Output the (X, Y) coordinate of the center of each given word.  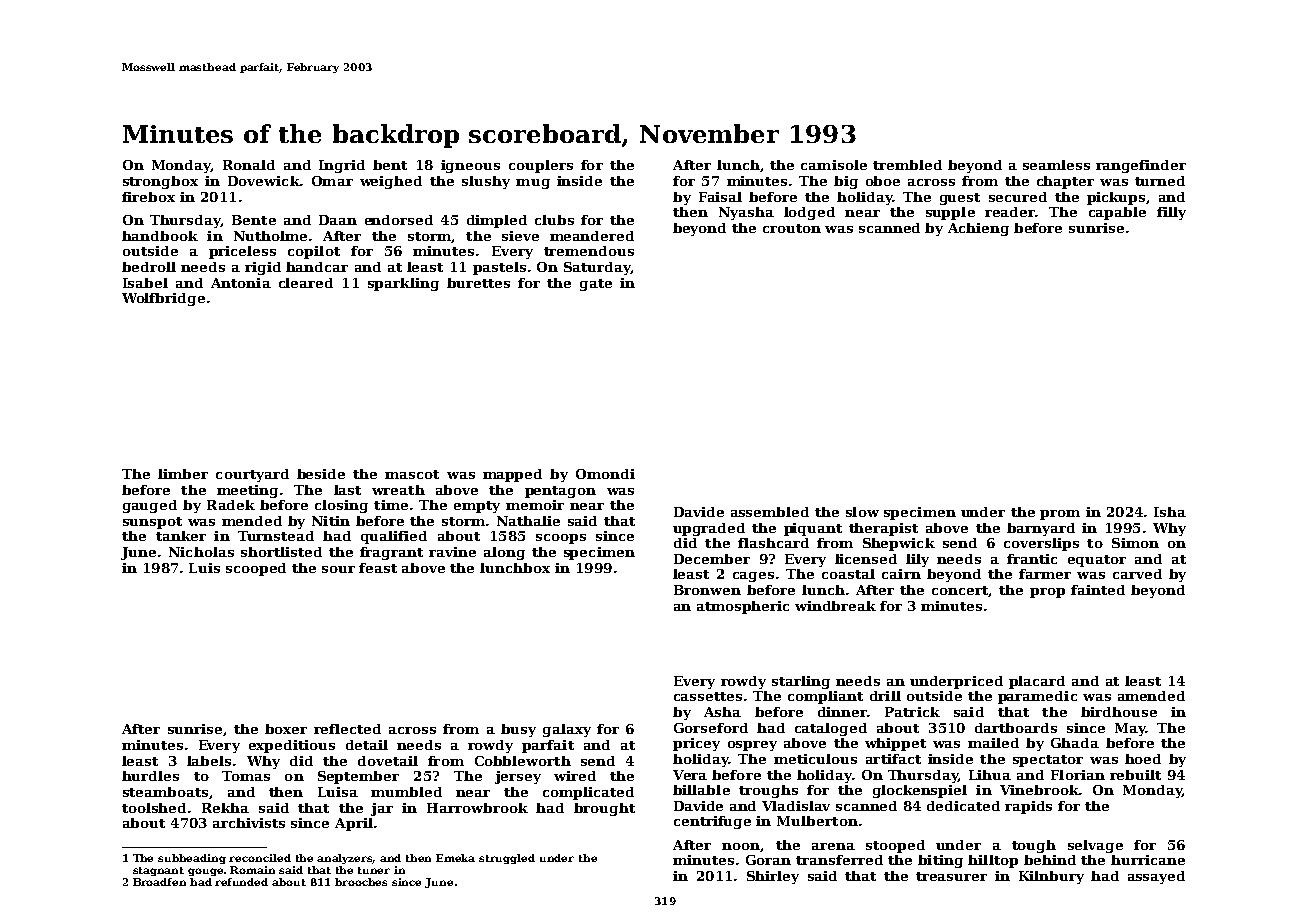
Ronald (249, 165)
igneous (470, 166)
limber (183, 474)
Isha (1170, 512)
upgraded (709, 529)
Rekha (225, 808)
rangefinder (1141, 166)
